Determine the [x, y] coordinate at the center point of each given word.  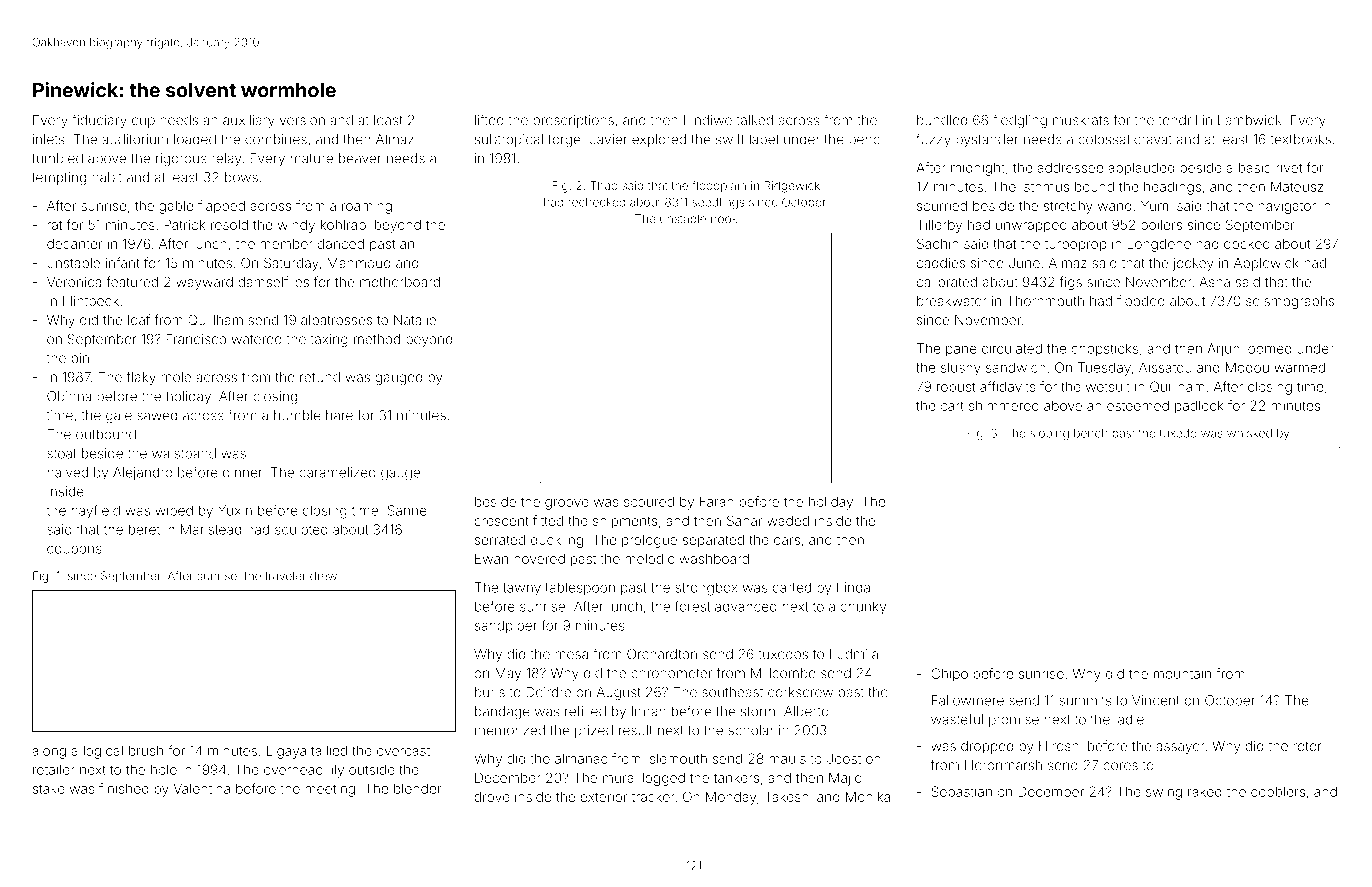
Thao [604, 185]
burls [490, 692]
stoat [61, 454]
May [508, 674]
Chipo [949, 675]
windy [296, 226]
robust [956, 387]
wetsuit [1108, 386]
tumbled [57, 158]
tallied [329, 750]
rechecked [596, 202]
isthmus [1045, 186]
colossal [1103, 139]
